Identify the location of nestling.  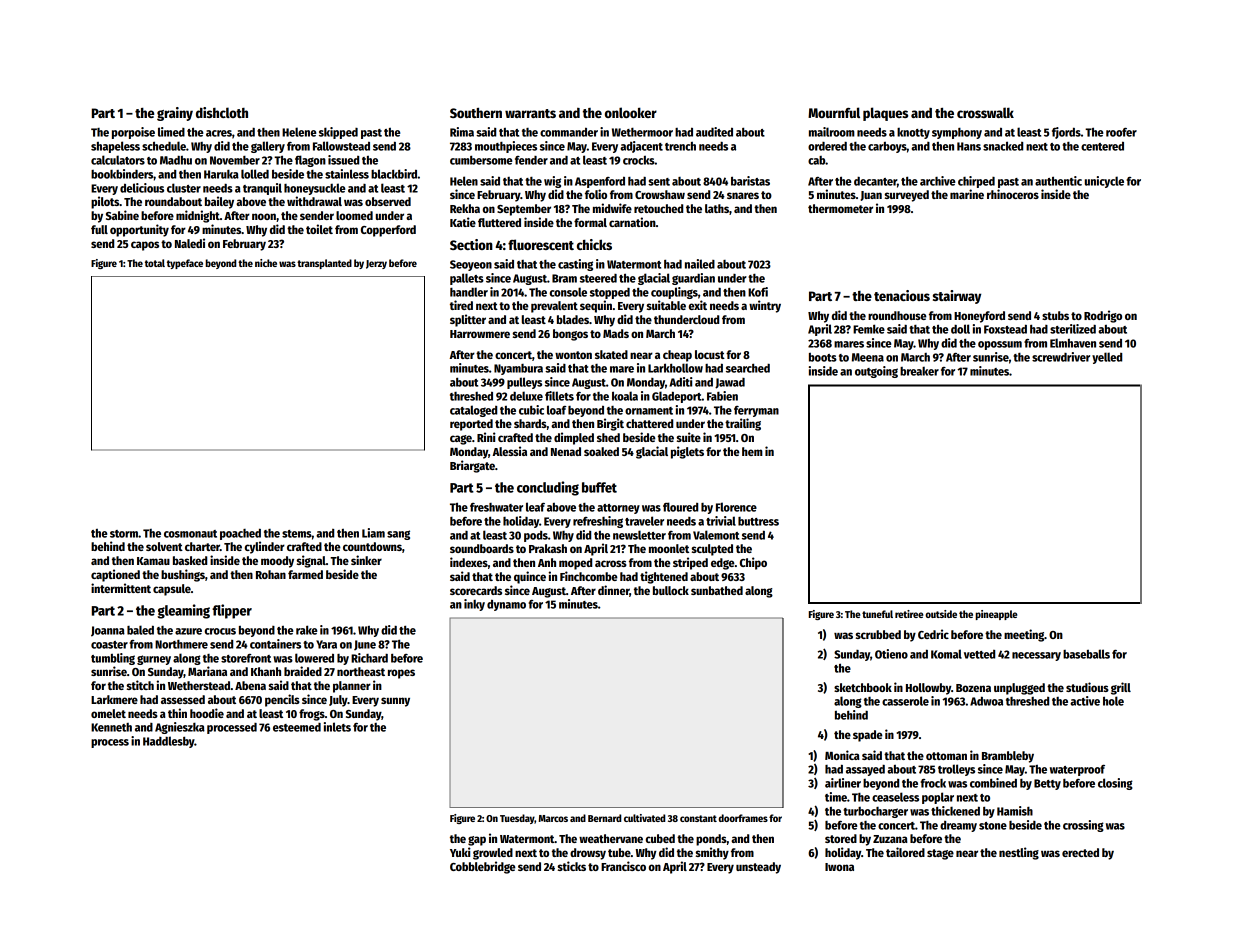
(1019, 853).
